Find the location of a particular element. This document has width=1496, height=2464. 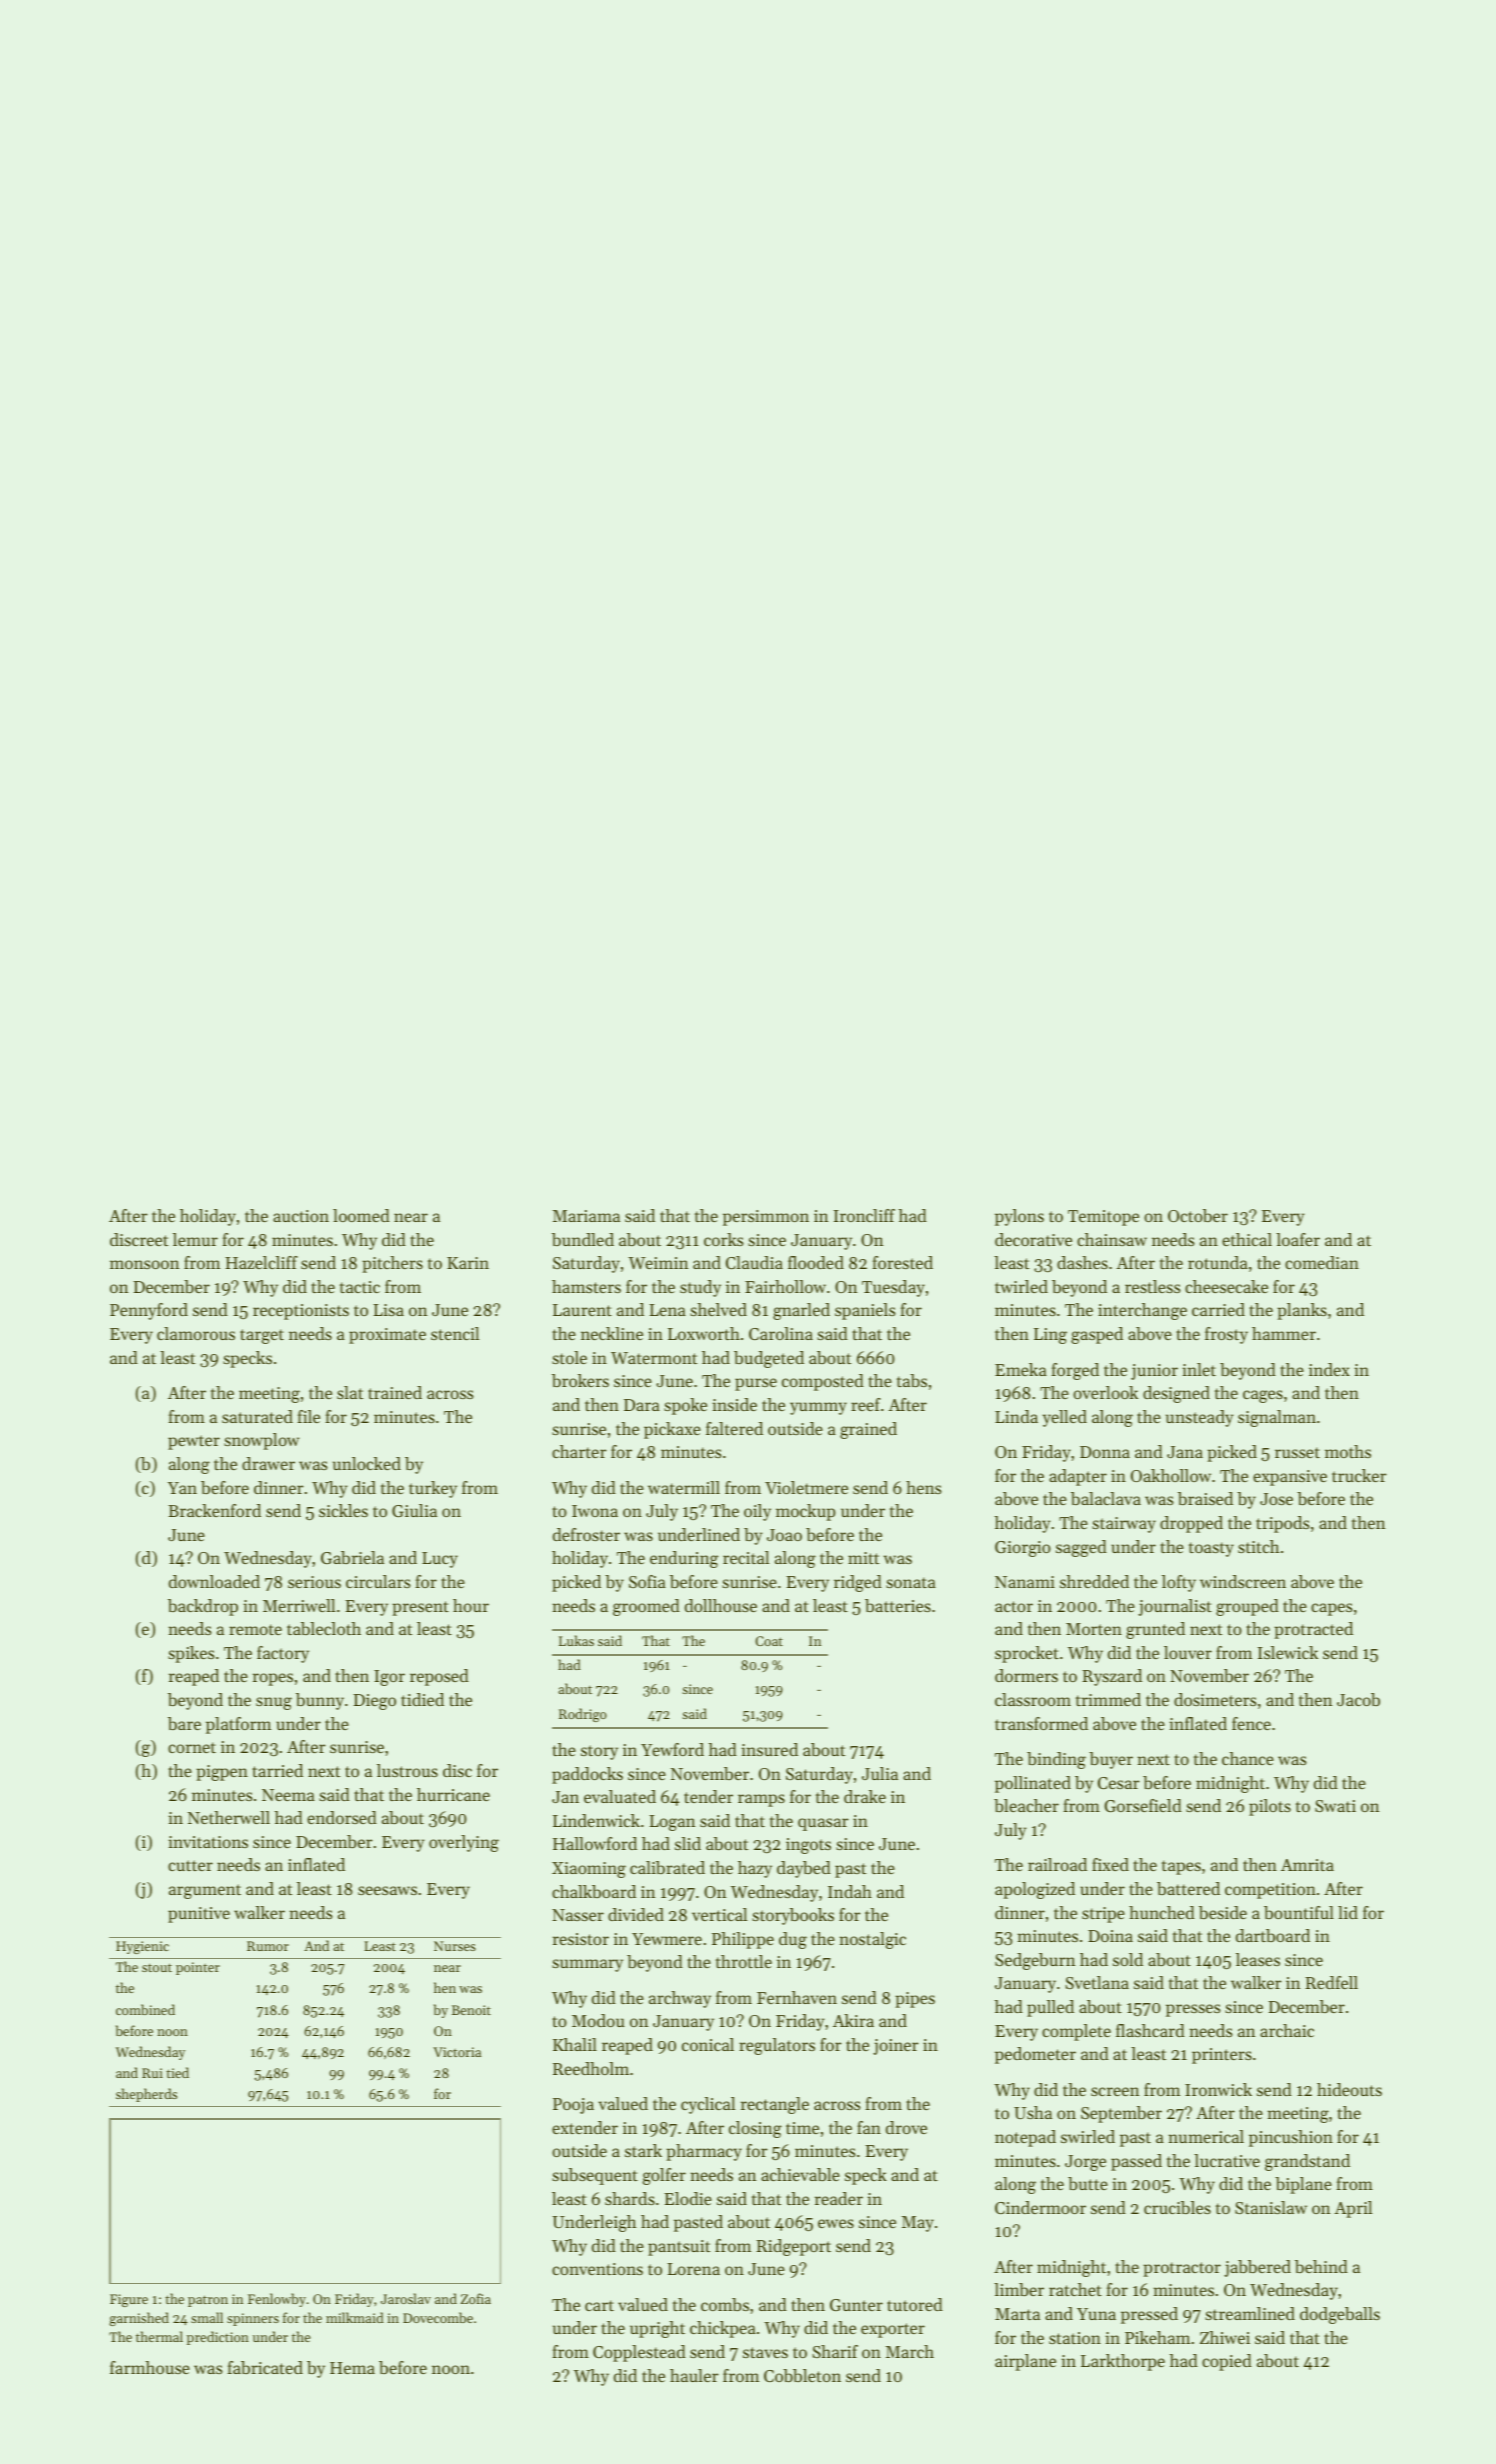

evaluated is located at coordinates (620, 1796).
